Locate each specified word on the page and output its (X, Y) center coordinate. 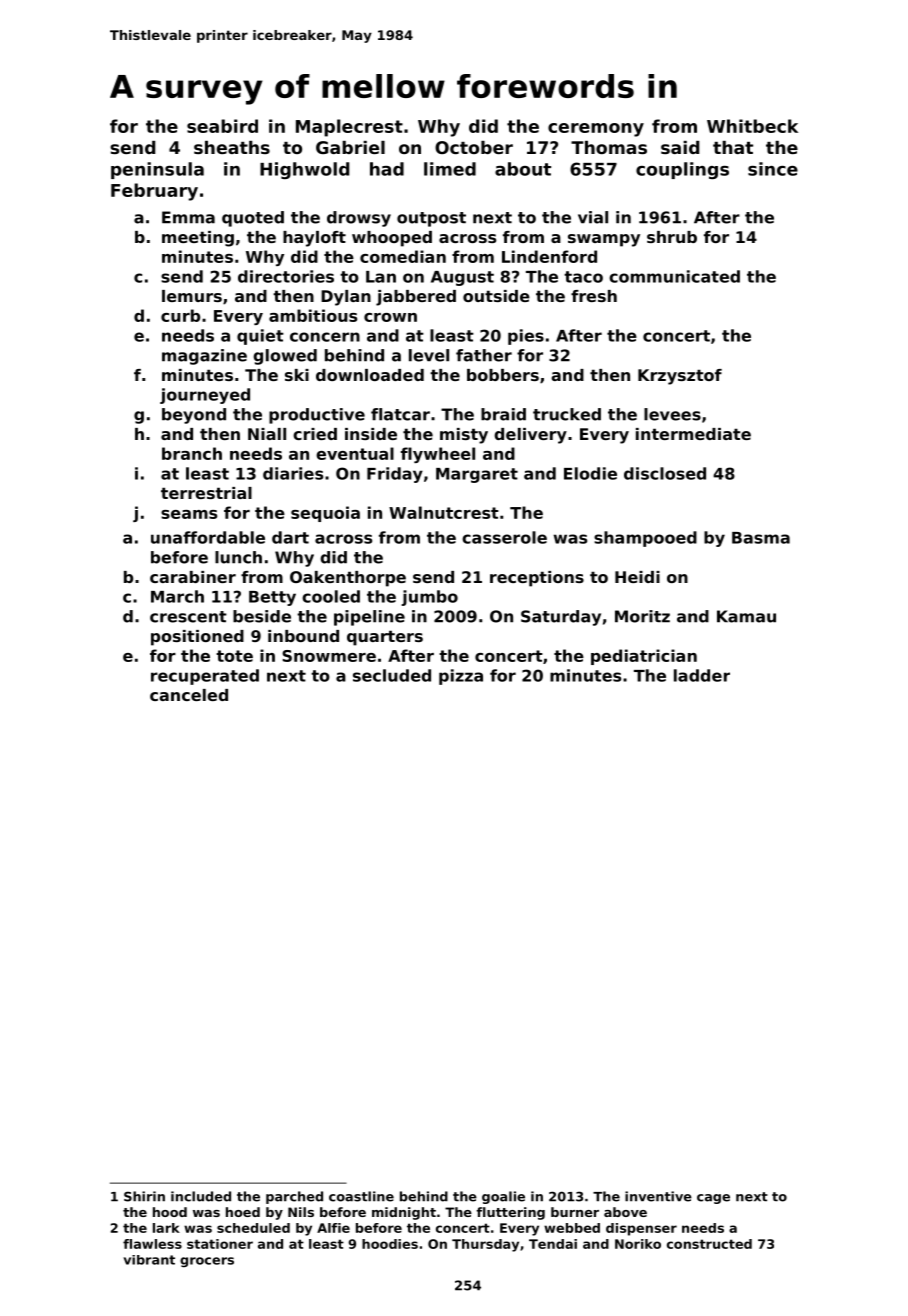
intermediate (693, 434)
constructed (709, 1244)
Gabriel (350, 147)
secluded (392, 675)
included (201, 1196)
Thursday (485, 1245)
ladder (702, 675)
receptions (537, 579)
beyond (194, 416)
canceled (189, 695)
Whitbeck (752, 126)
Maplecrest (349, 128)
